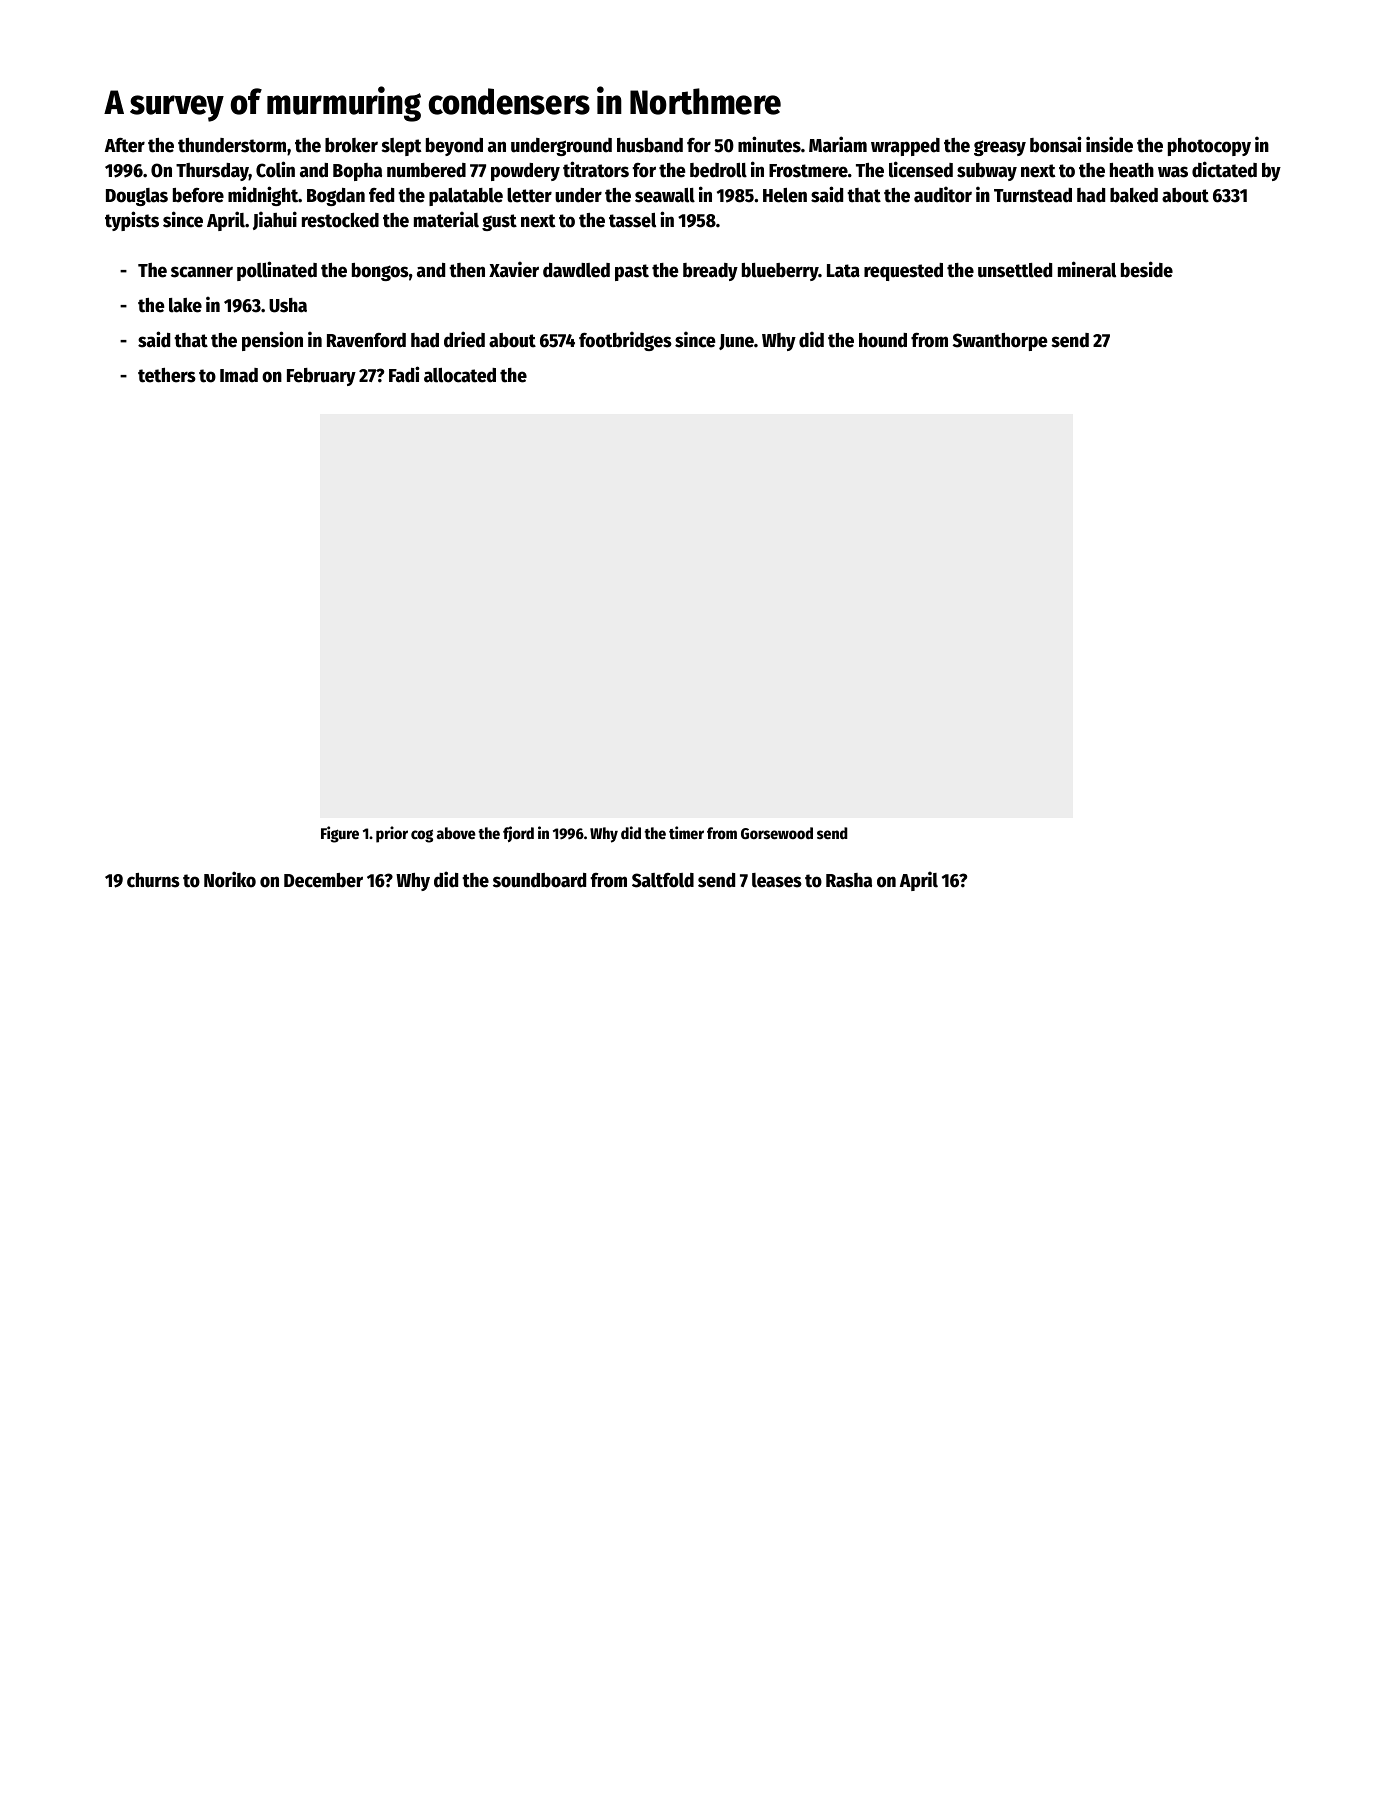  Describe the element at coordinates (777, 833) in the image. I see `Gorsewood` at that location.
